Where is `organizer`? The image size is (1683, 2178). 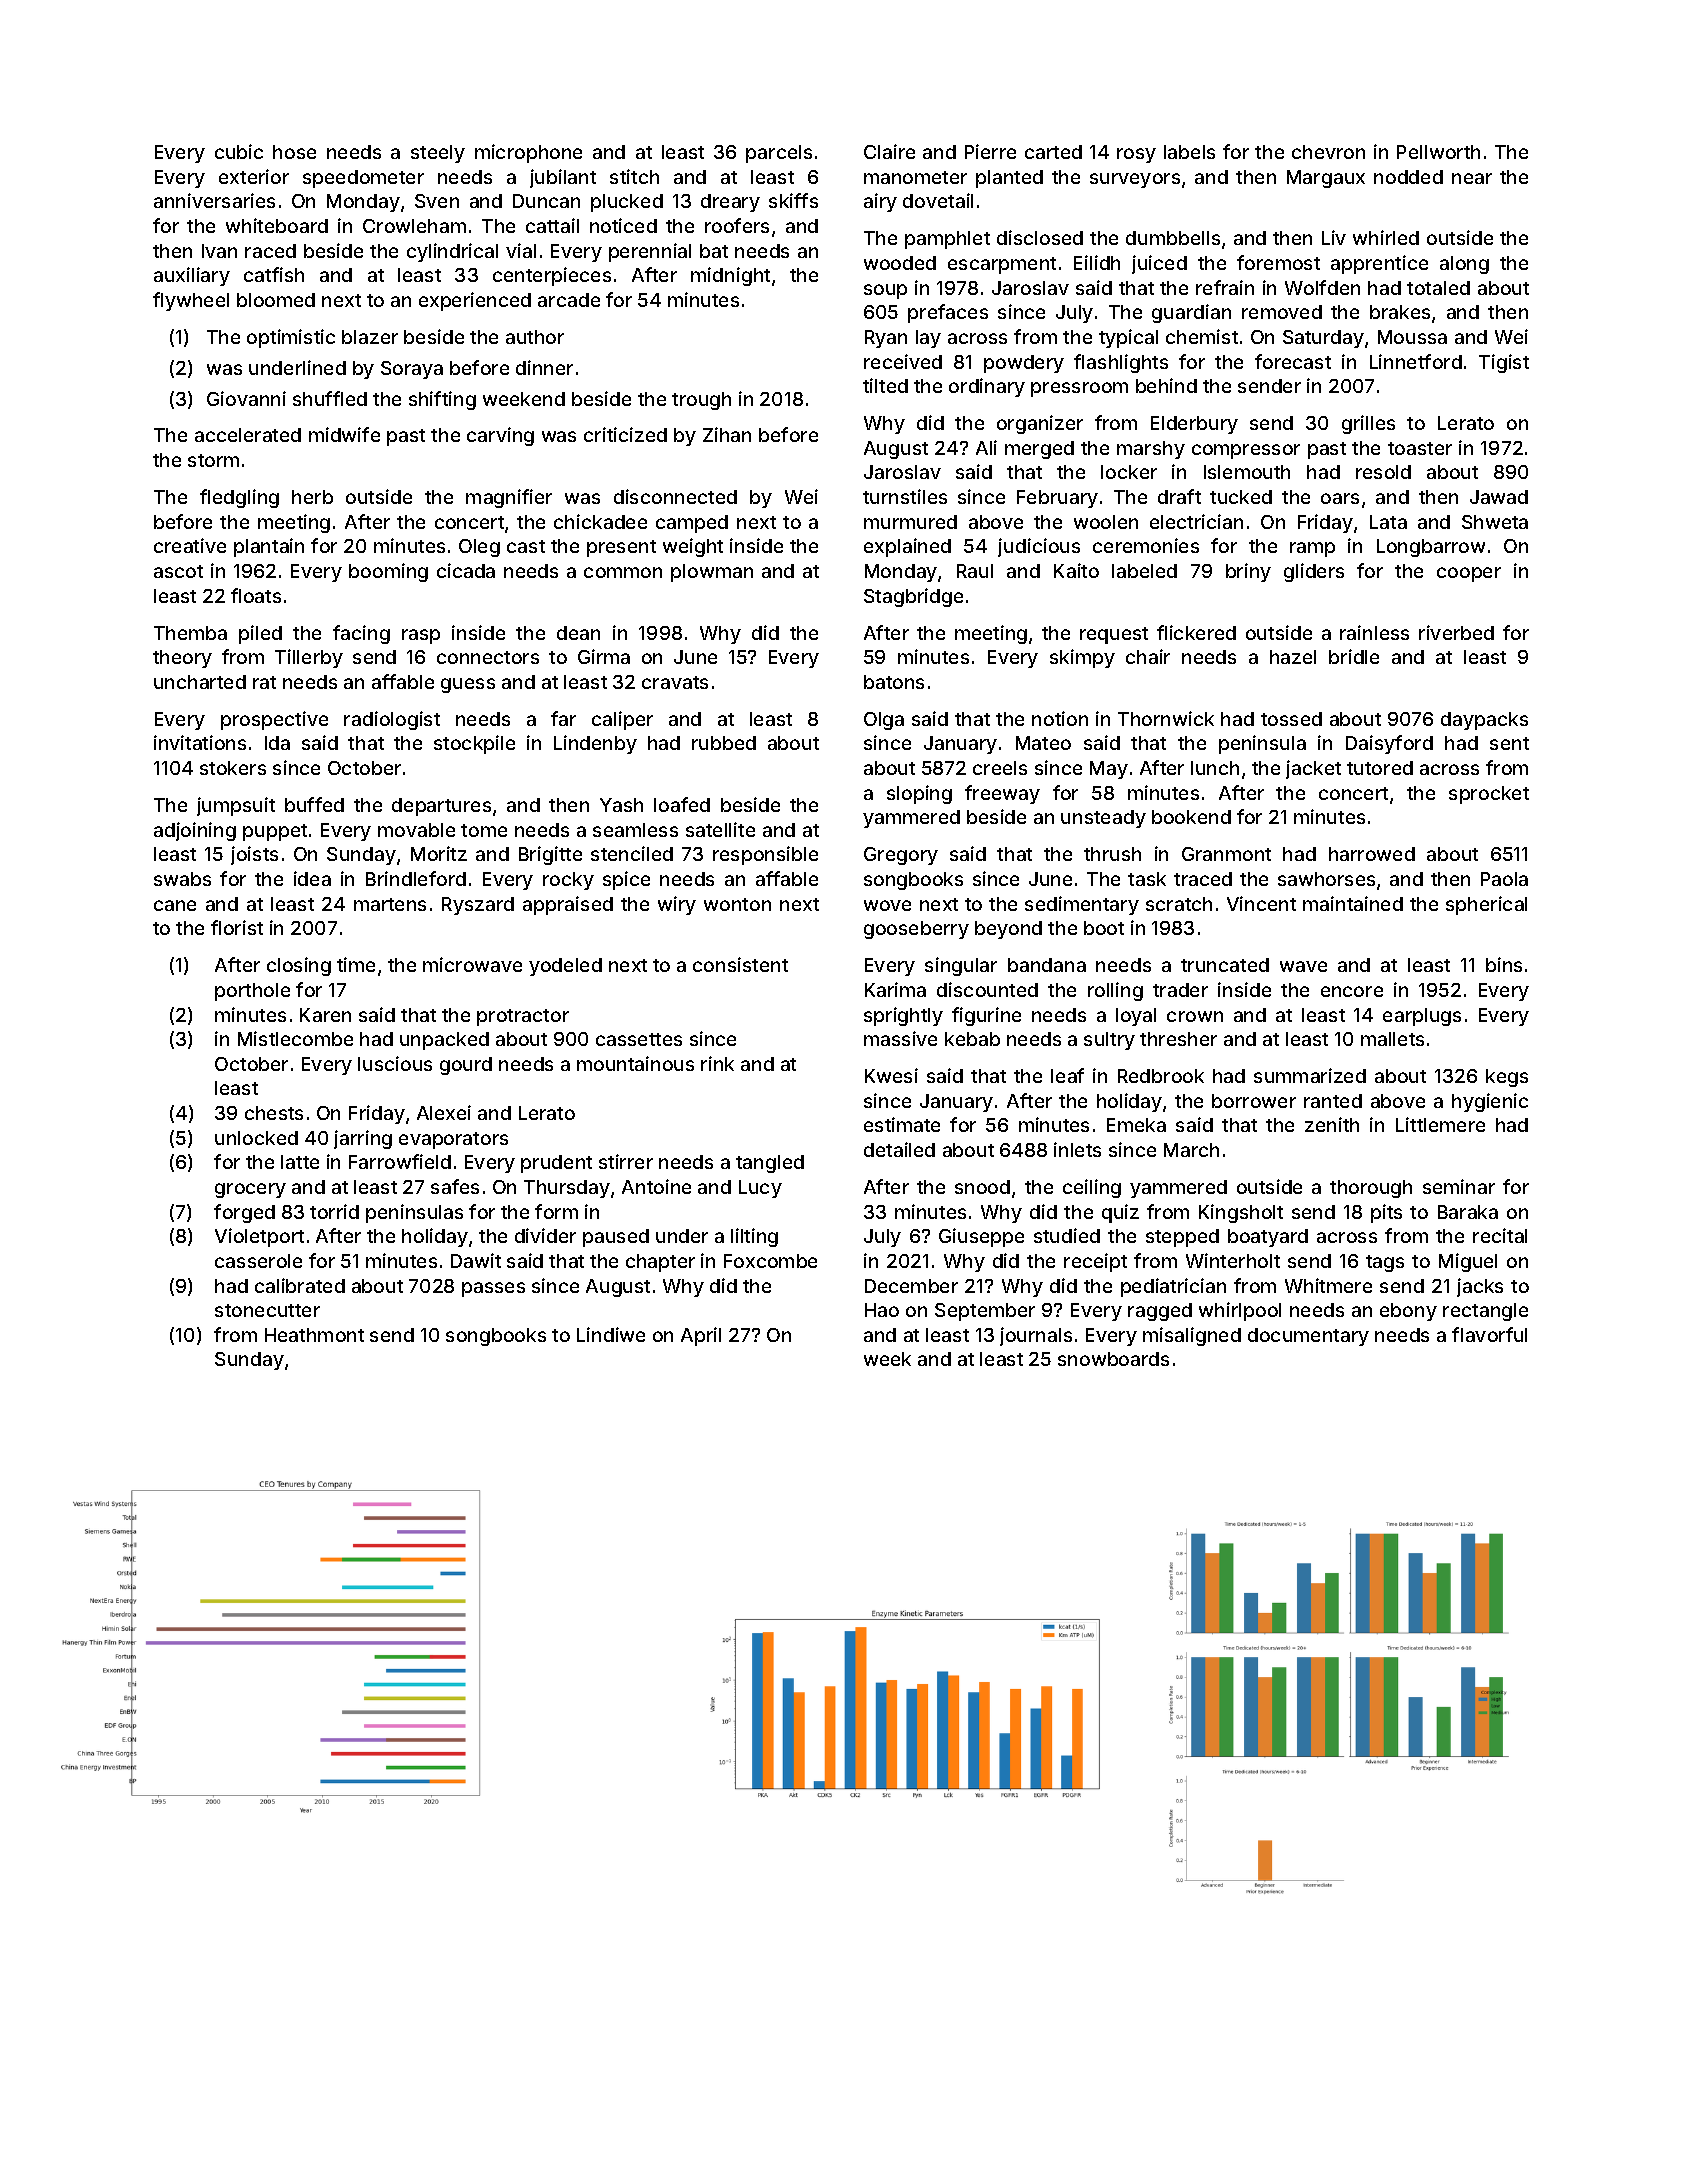 organizer is located at coordinates (1040, 424).
